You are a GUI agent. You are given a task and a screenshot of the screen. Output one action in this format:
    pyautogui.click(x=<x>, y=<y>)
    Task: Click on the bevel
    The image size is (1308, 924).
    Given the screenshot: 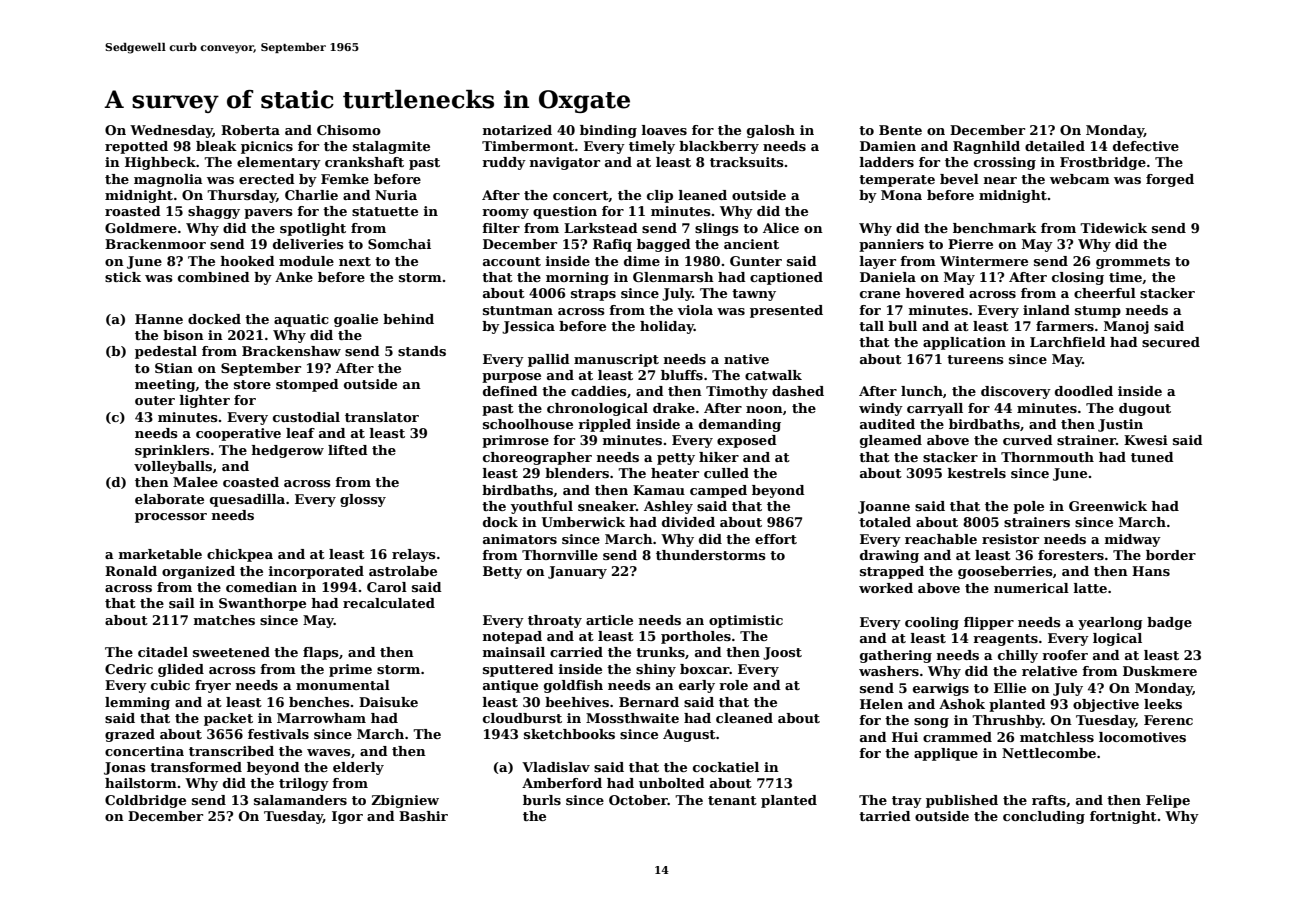 What is the action you would take?
    pyautogui.click(x=959, y=179)
